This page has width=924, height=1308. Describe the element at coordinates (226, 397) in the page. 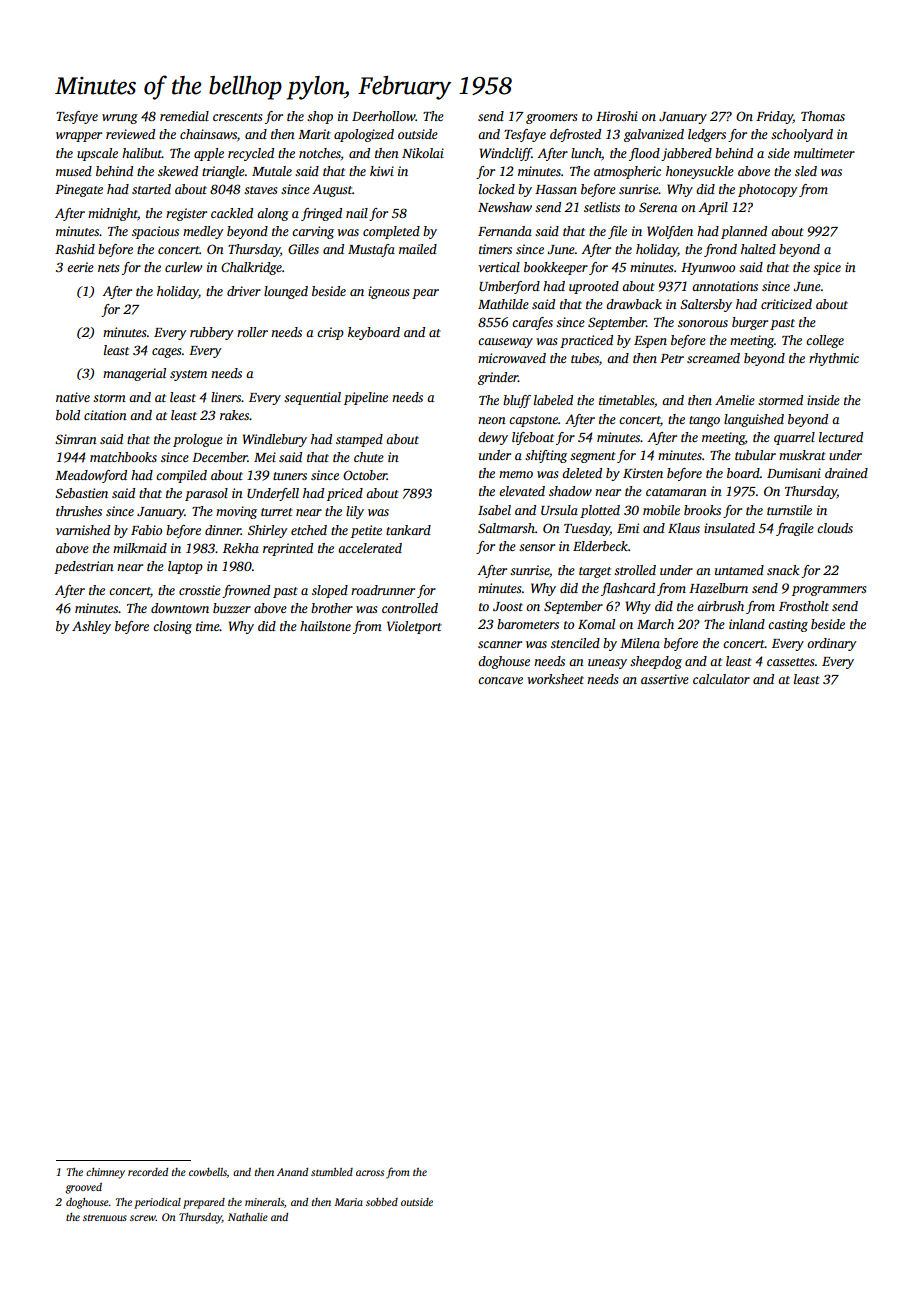

I see `liners` at that location.
